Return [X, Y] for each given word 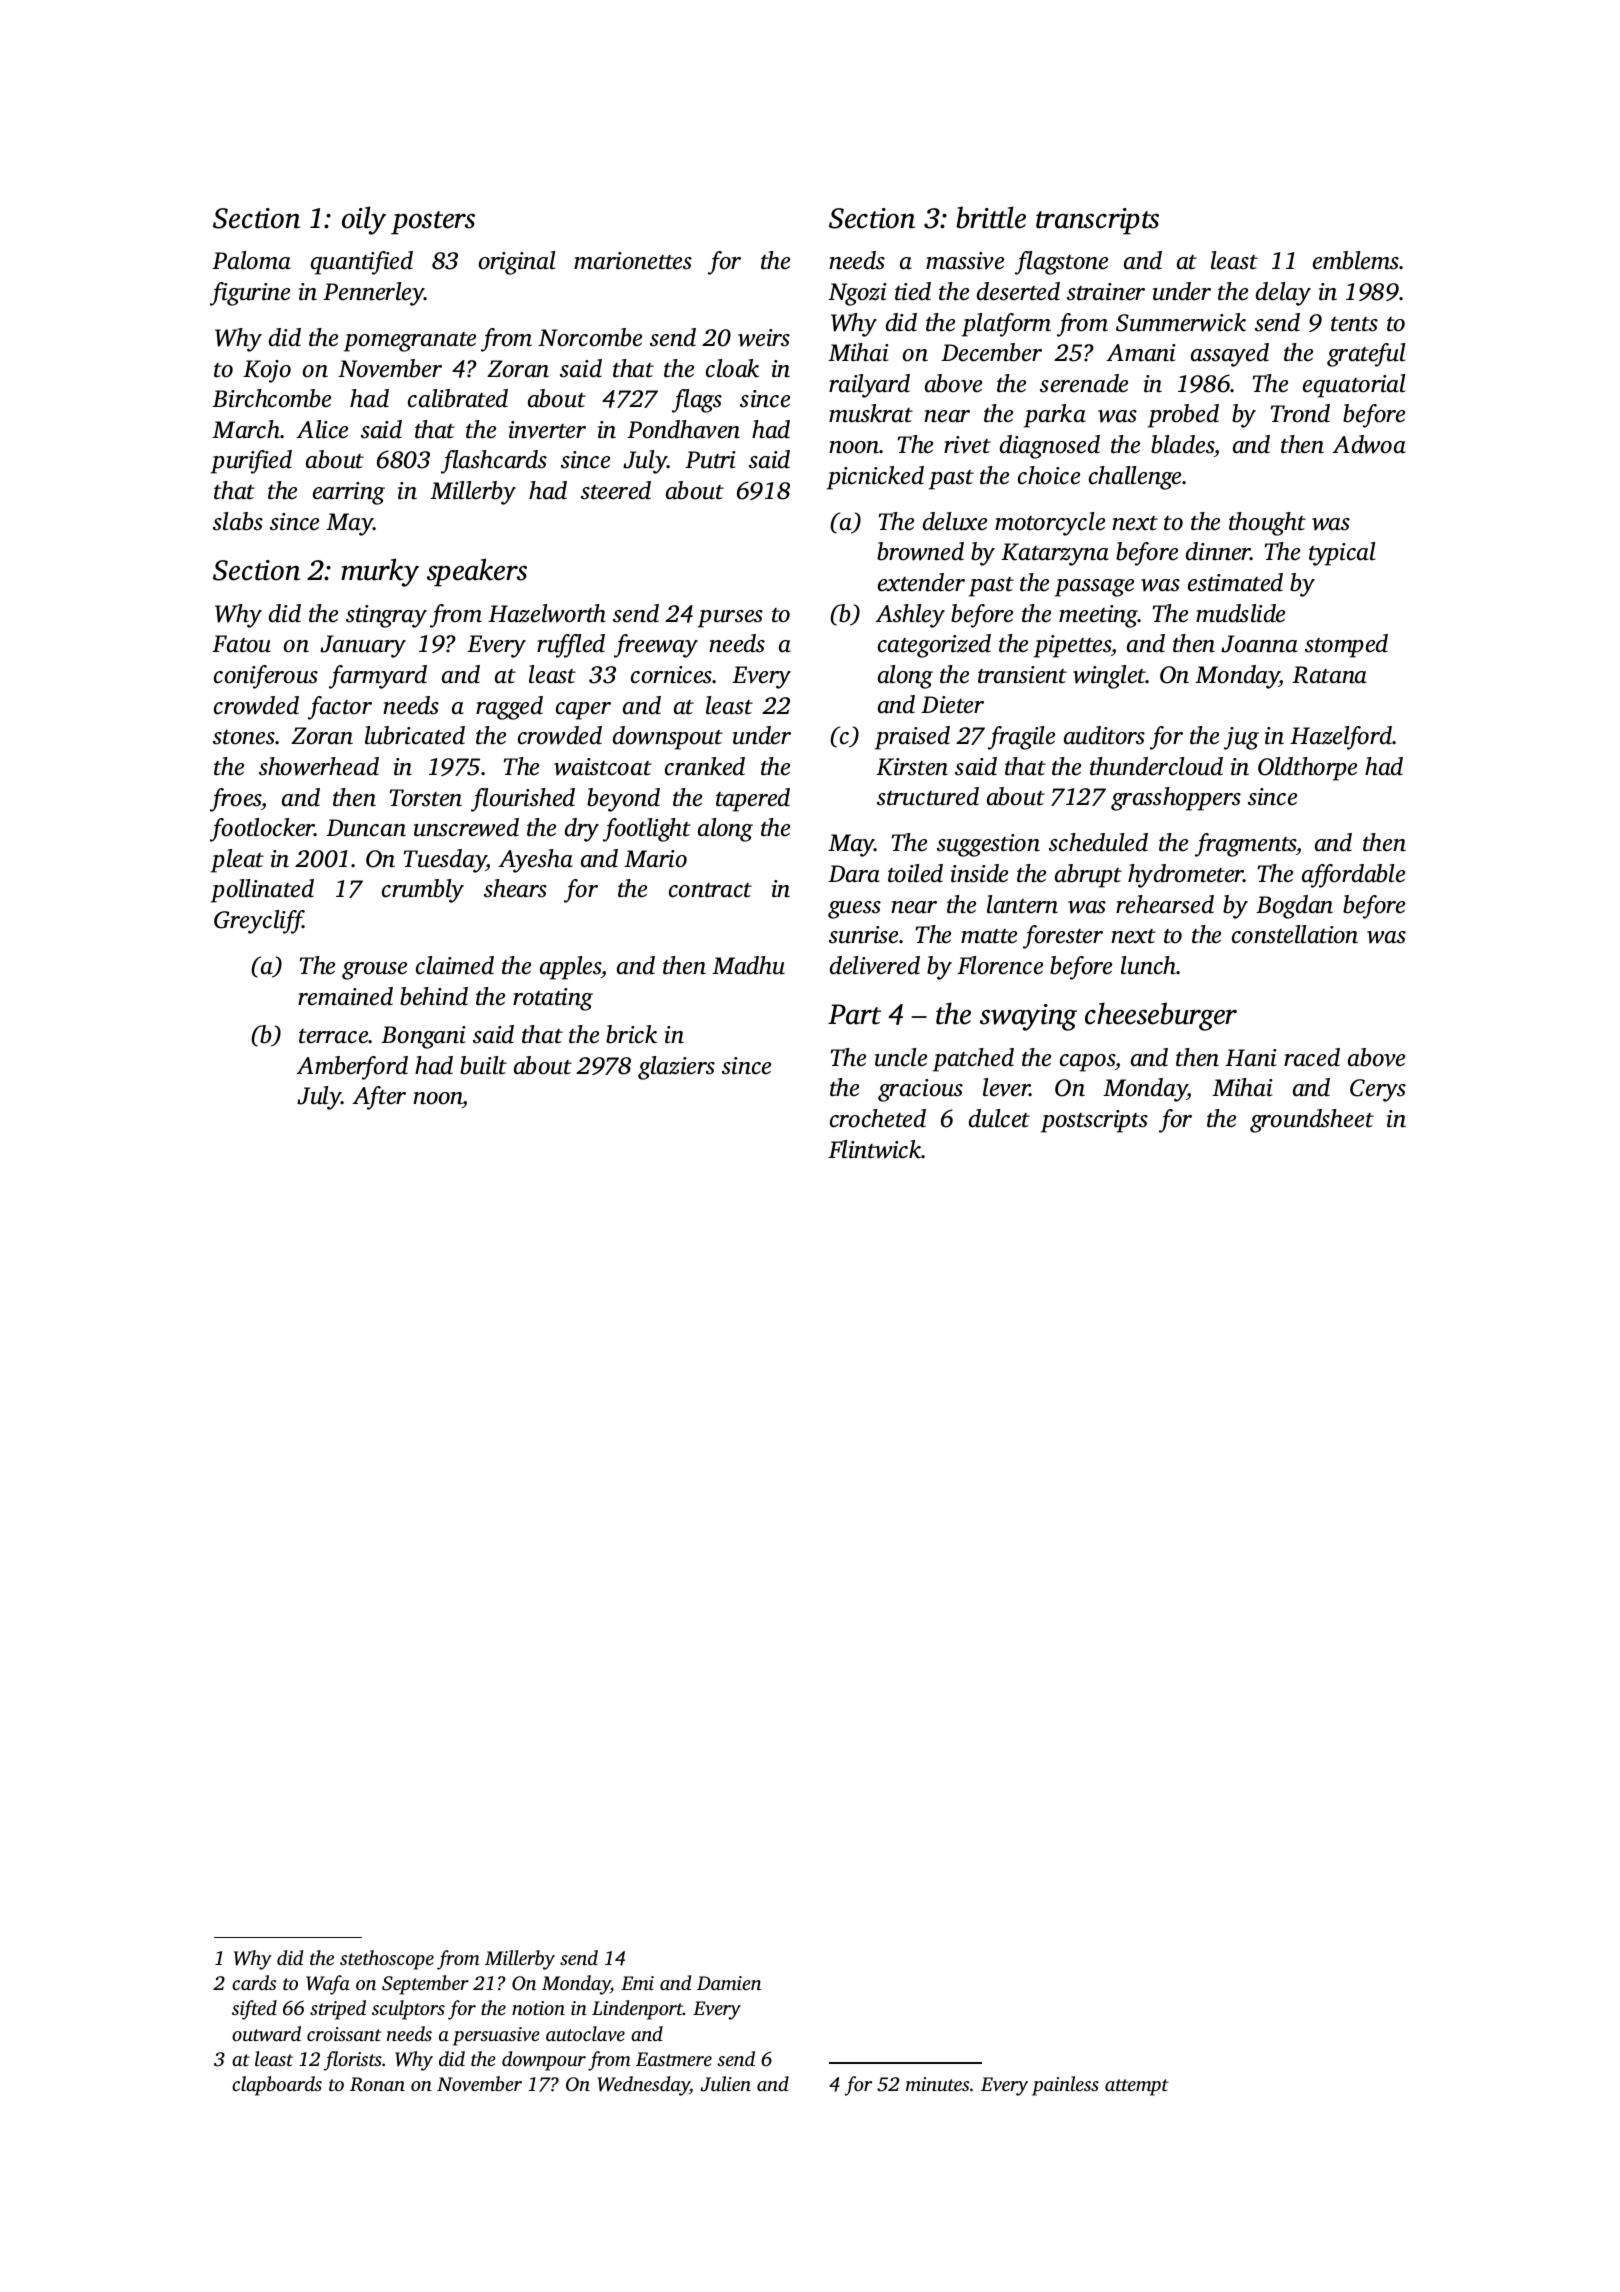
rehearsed [1165, 904]
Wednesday [643, 2086]
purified [251, 462]
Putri [710, 460]
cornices [672, 675]
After [379, 1098]
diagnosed [1050, 447]
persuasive [496, 2036]
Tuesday [445, 861]
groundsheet [1312, 1121]
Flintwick [875, 1149]
